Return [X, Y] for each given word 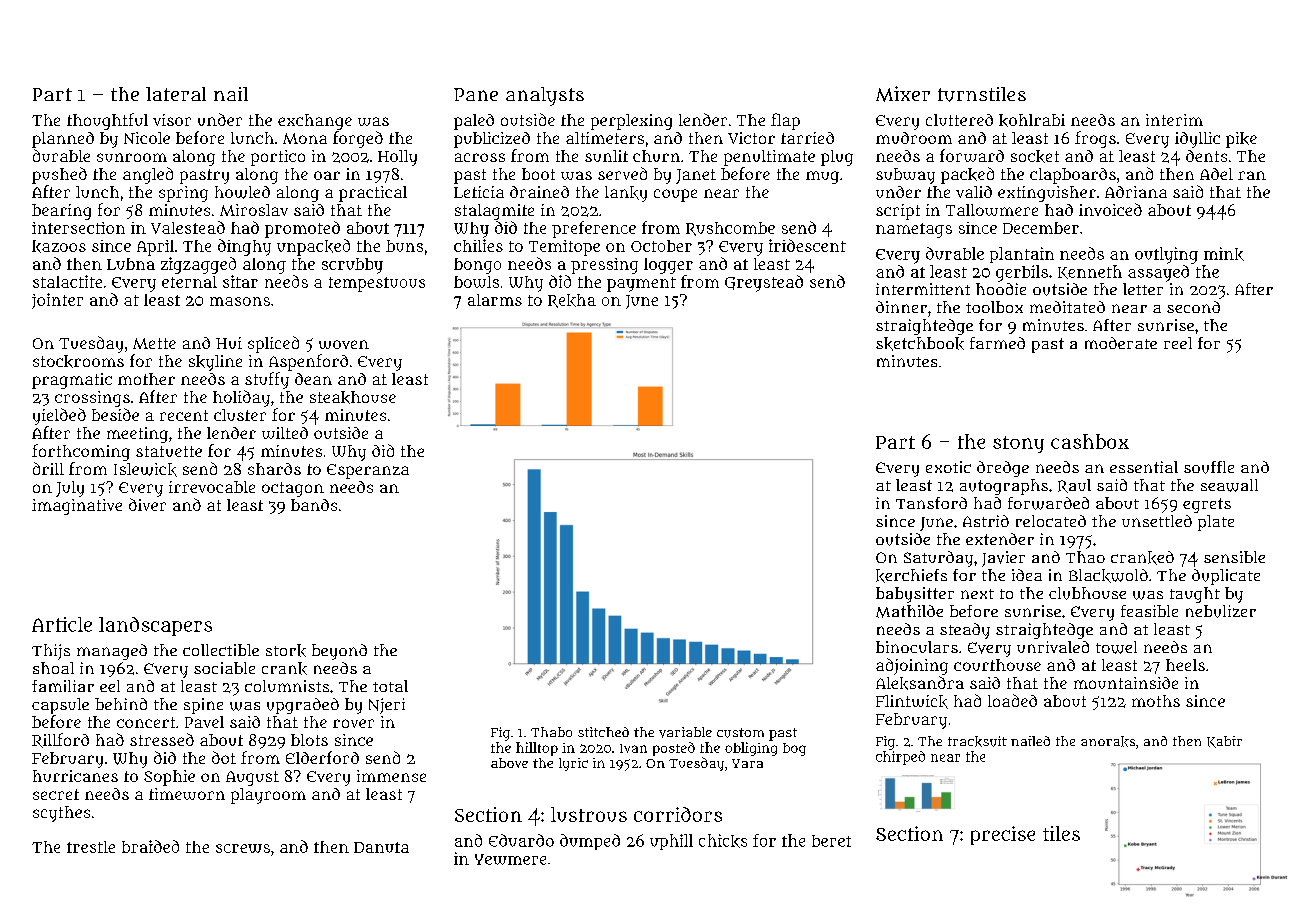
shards [274, 469]
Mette [154, 343]
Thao [1085, 557]
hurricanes [75, 776]
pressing [604, 266]
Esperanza [368, 471]
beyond [339, 652]
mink [1224, 254]
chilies [478, 245]
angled [148, 175]
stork [286, 650]
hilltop [537, 749]
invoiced [1110, 209]
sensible [1234, 557]
